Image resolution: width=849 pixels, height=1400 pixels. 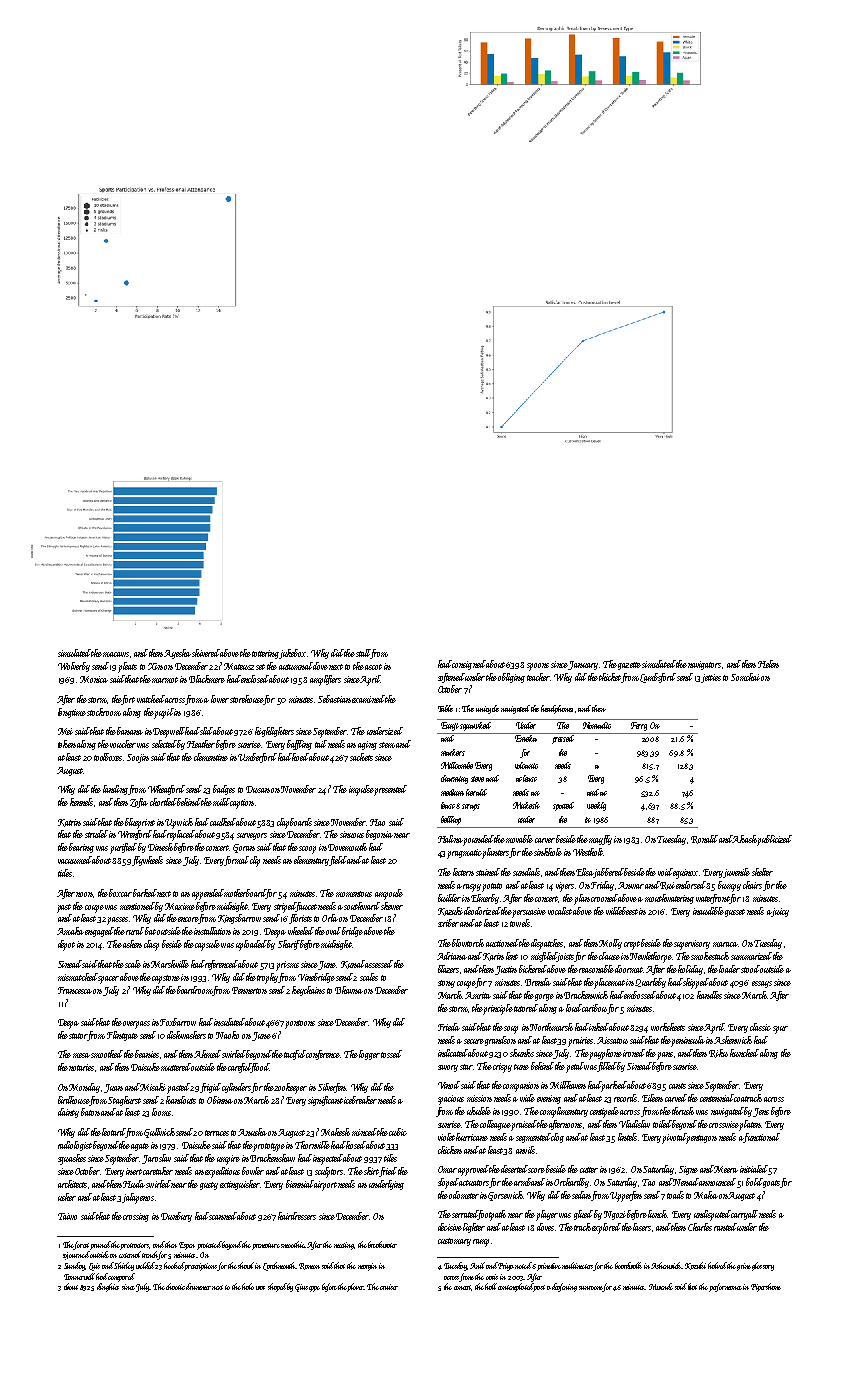 I want to click on ascot, so click(x=373, y=667).
